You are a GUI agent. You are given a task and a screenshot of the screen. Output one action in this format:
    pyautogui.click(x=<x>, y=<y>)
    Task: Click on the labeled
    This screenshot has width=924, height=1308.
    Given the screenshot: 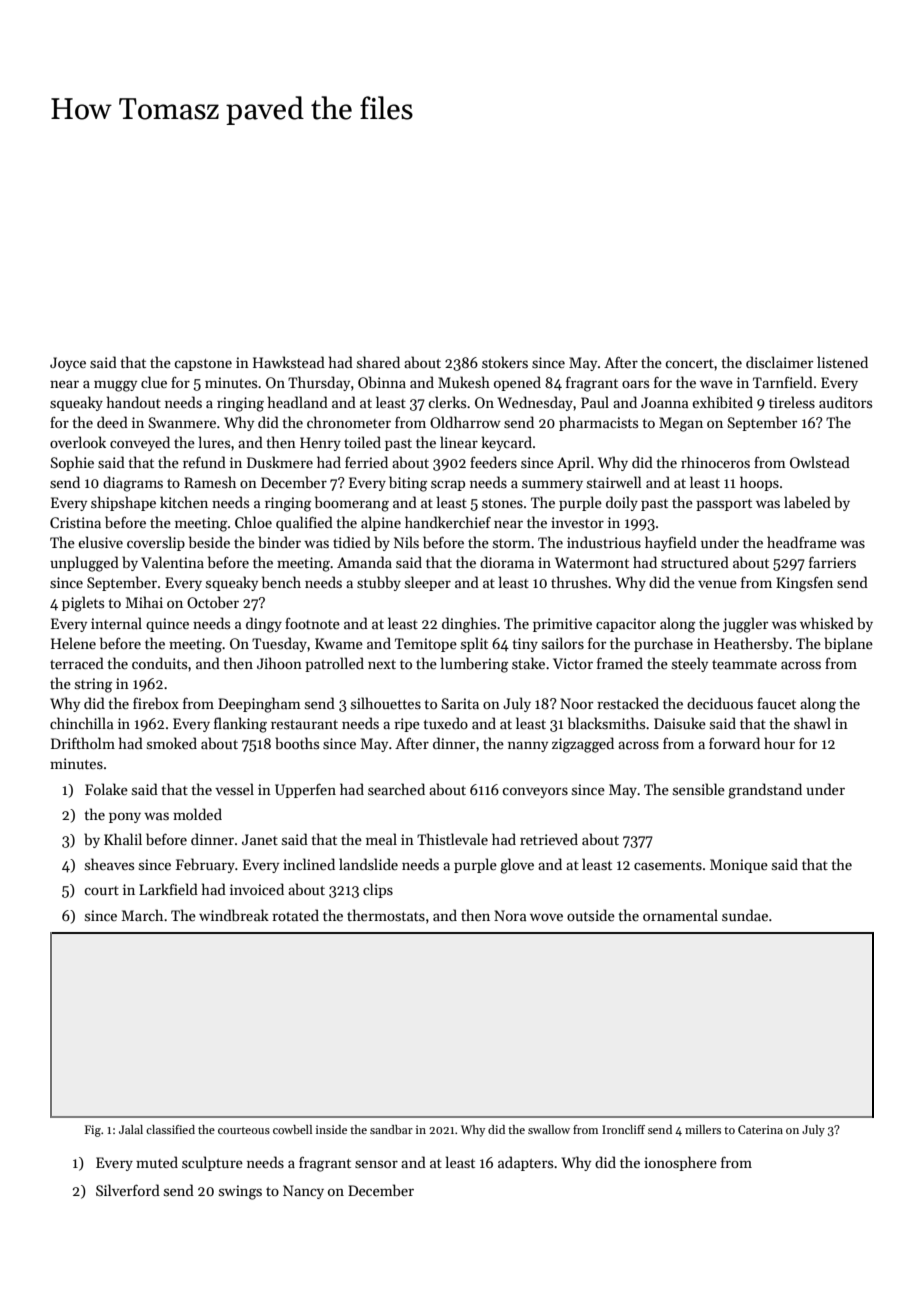 What is the action you would take?
    pyautogui.click(x=807, y=502)
